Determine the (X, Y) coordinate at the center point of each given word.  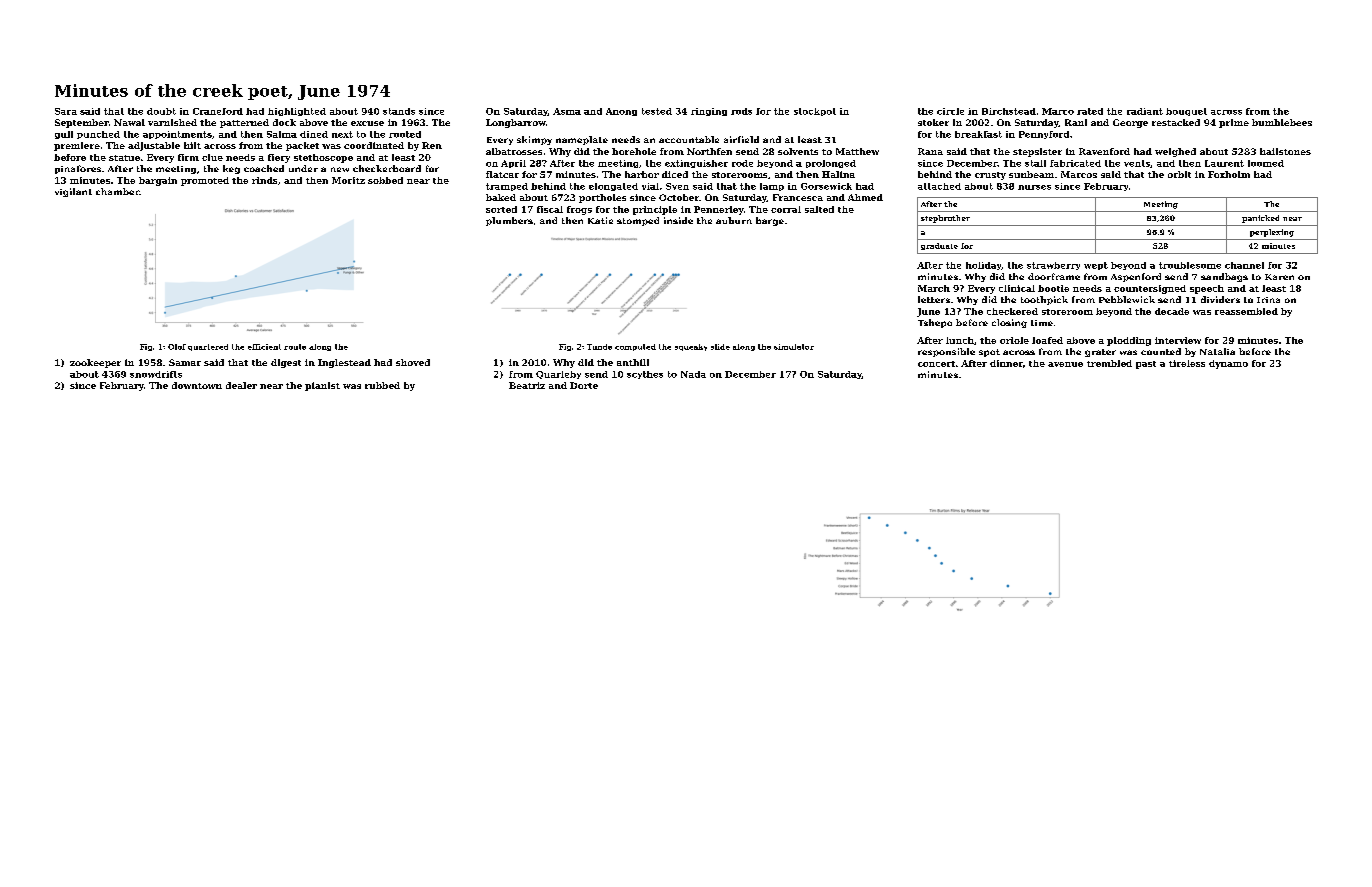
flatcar (502, 174)
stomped (638, 221)
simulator (794, 347)
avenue (1065, 364)
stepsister (1037, 152)
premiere (77, 146)
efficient (264, 347)
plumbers (509, 221)
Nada (693, 374)
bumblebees (1282, 122)
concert (936, 364)
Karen (1279, 277)
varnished (172, 122)
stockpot (815, 112)
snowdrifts (156, 374)
